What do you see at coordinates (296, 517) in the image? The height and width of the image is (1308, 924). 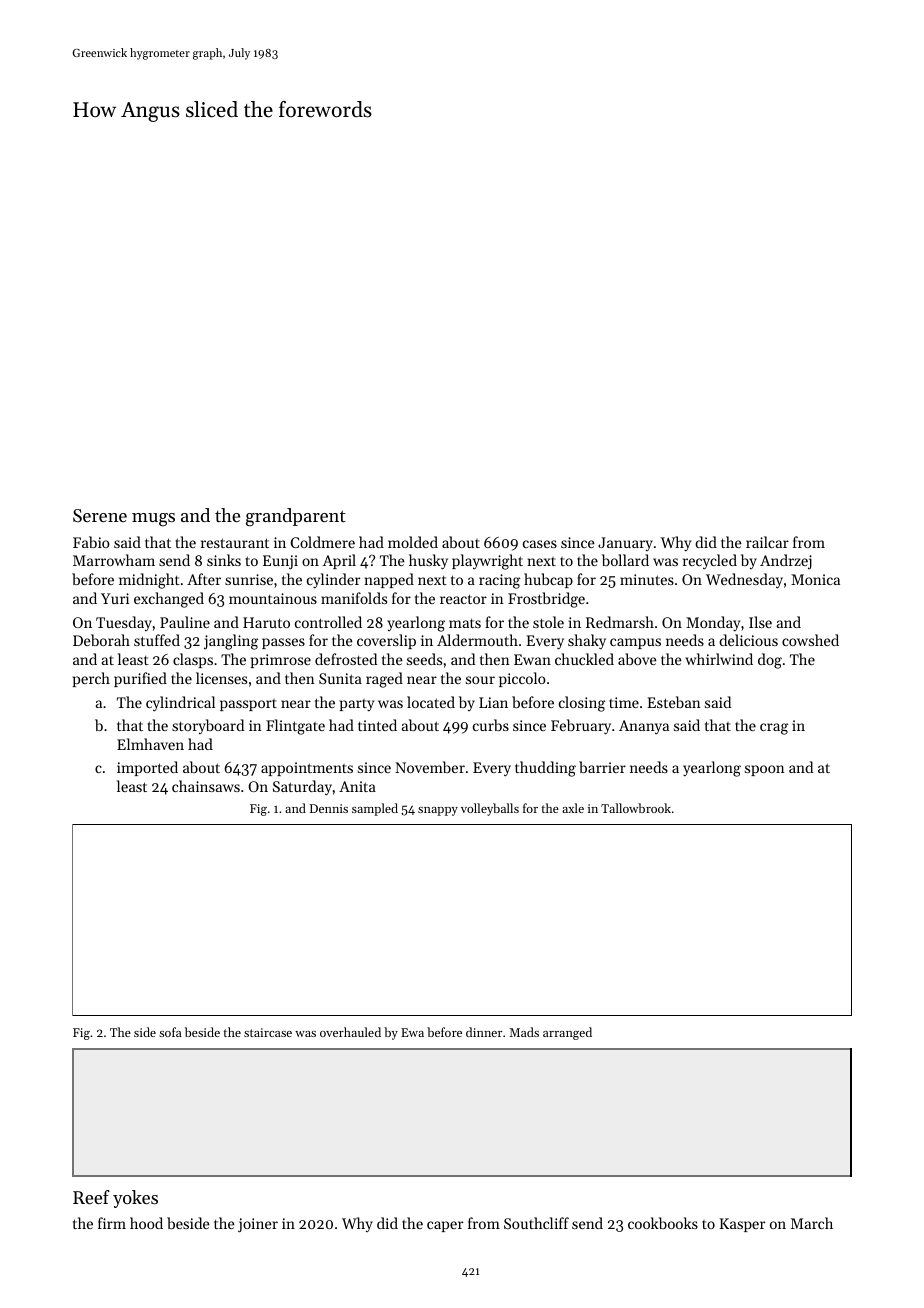 I see `grandparent` at bounding box center [296, 517].
